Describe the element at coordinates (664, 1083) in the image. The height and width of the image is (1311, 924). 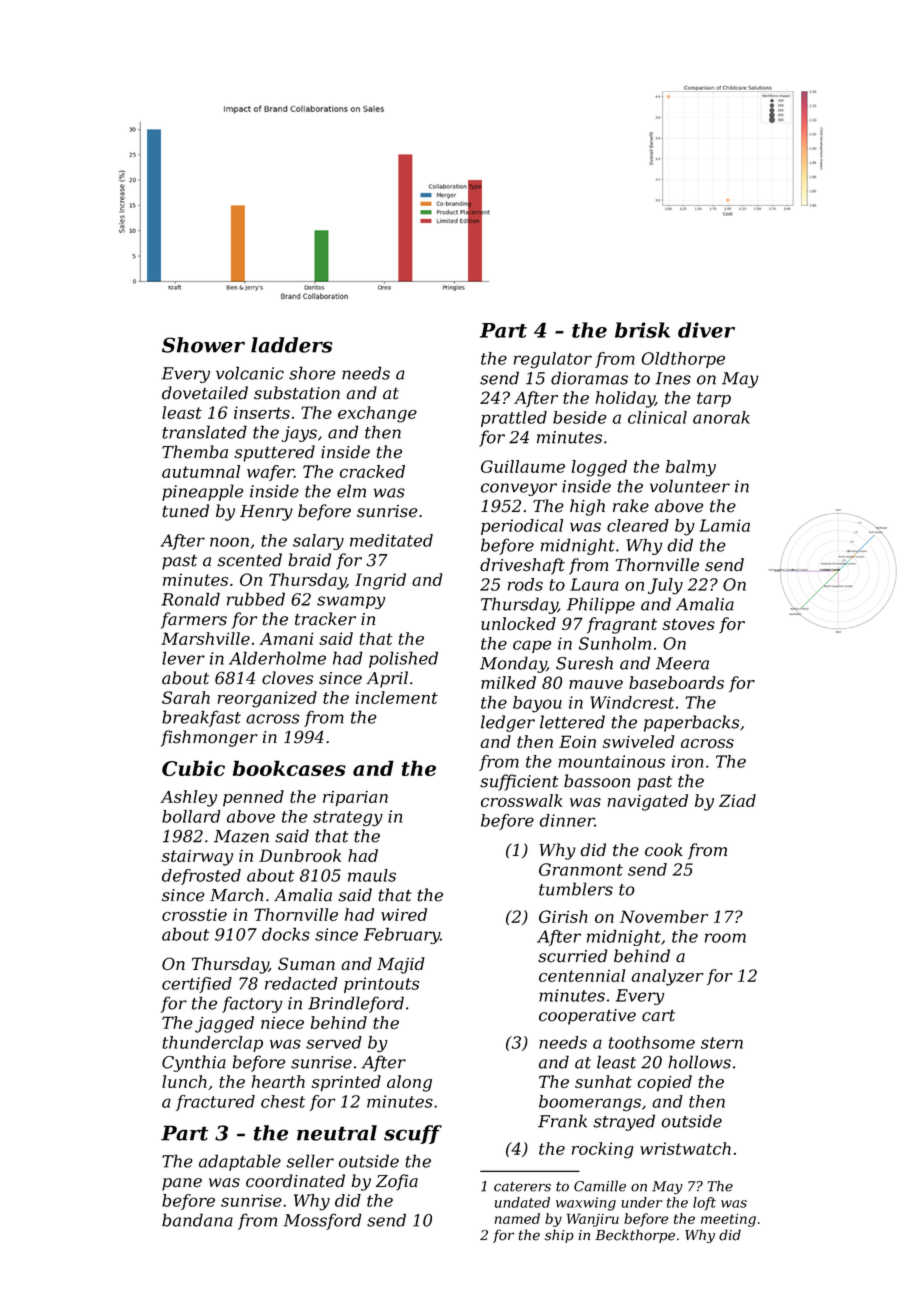
I see `copied` at that location.
